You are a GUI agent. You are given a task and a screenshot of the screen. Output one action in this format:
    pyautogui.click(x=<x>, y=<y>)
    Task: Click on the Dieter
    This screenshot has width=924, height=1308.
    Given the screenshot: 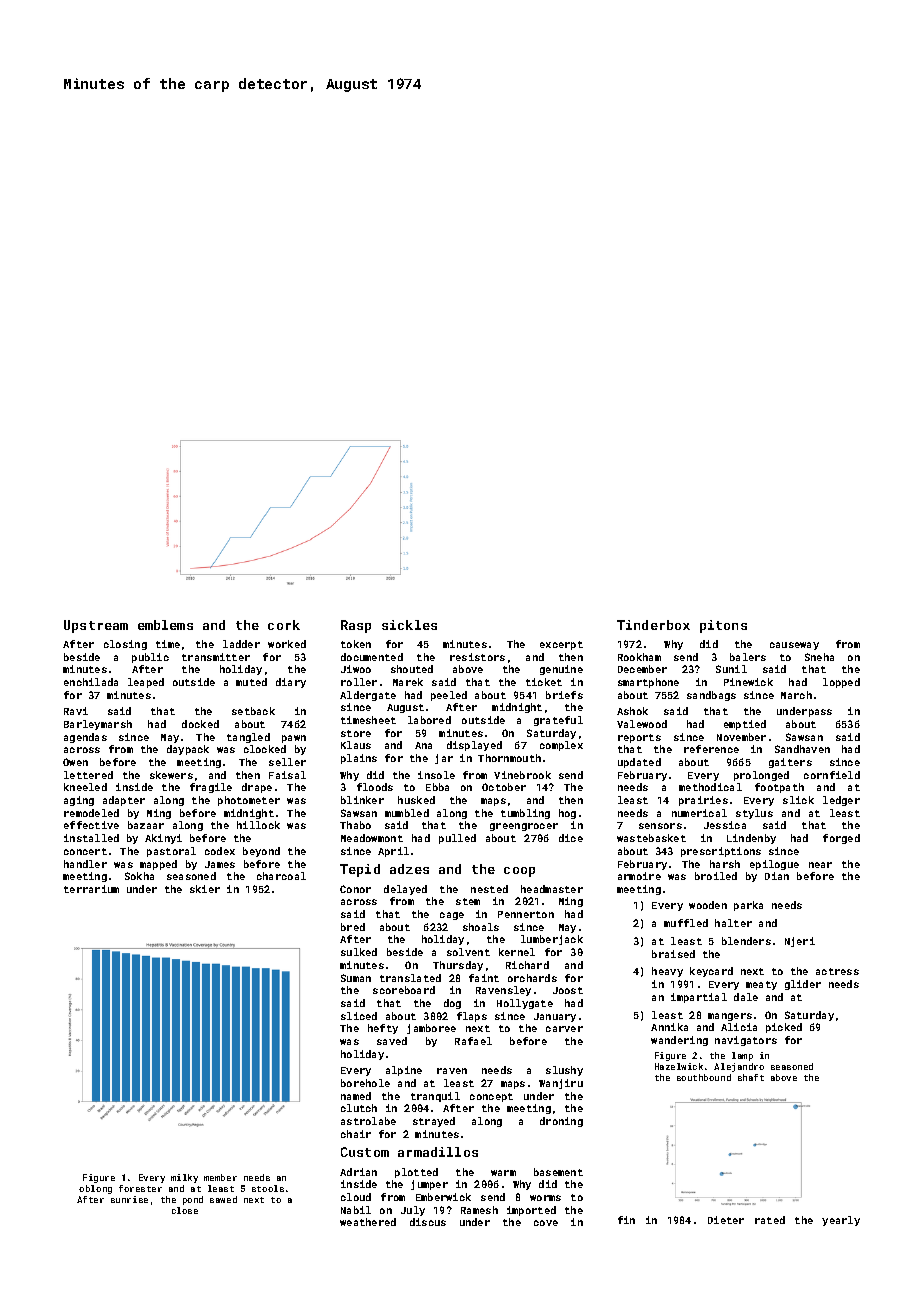 What is the action you would take?
    pyautogui.click(x=726, y=1220)
